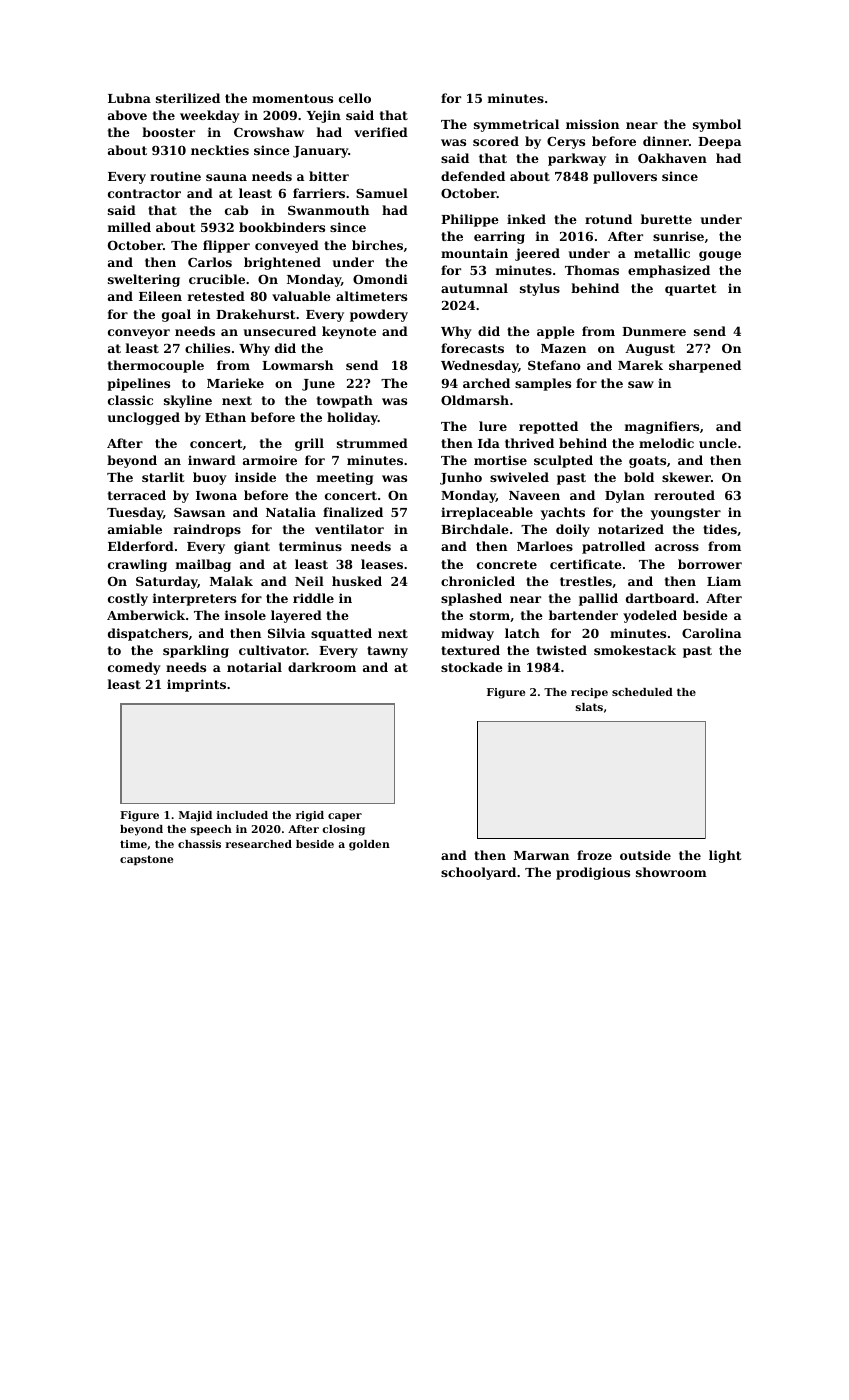 This screenshot has height=1400, width=849. What do you see at coordinates (592, 270) in the screenshot?
I see `Thomas` at bounding box center [592, 270].
